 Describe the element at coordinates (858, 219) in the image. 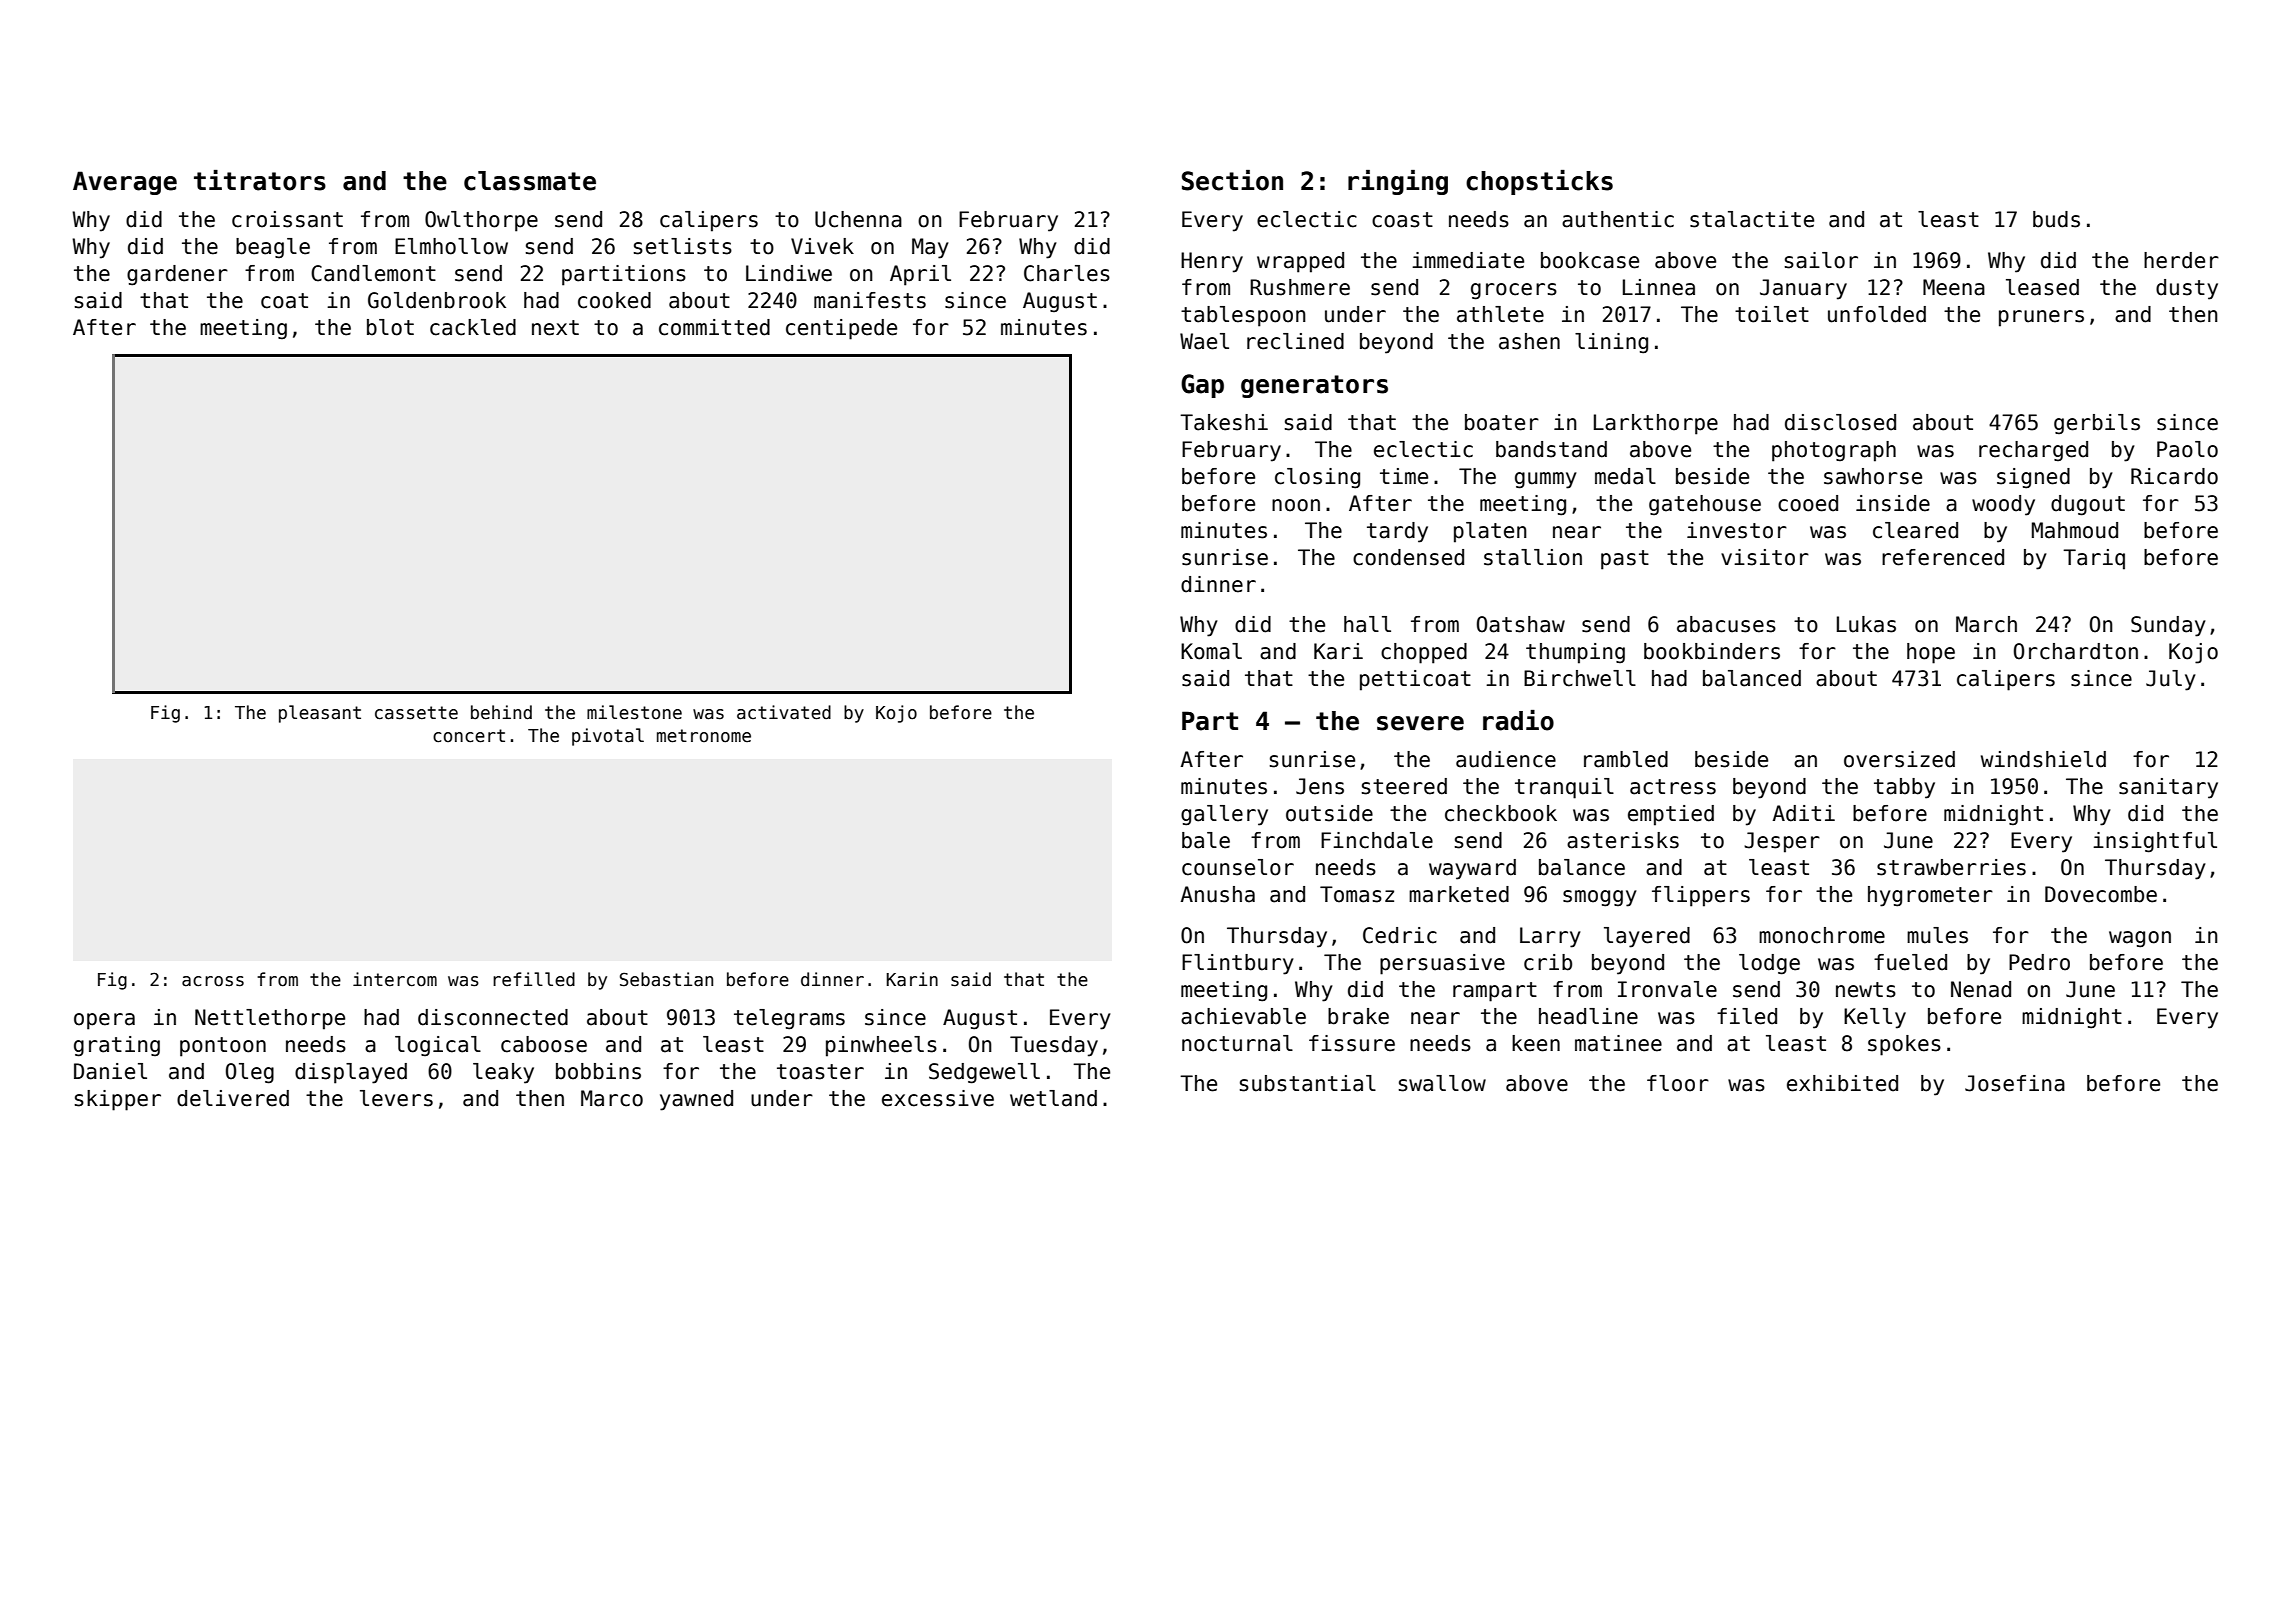

I see `Uchenna` at that location.
